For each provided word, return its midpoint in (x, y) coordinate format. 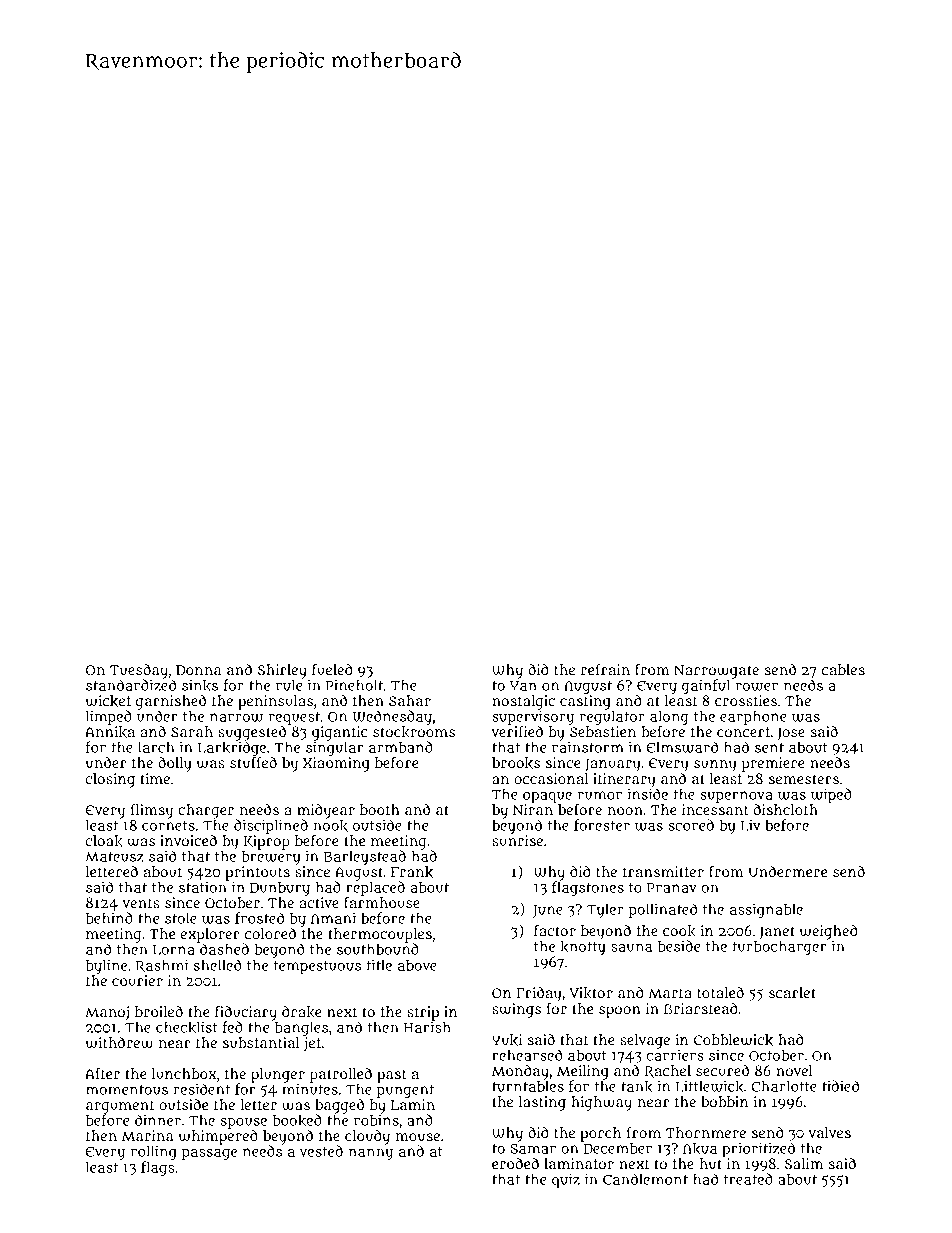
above (417, 965)
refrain (605, 669)
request (294, 718)
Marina (147, 1135)
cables (843, 669)
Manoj (107, 1013)
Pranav (672, 888)
